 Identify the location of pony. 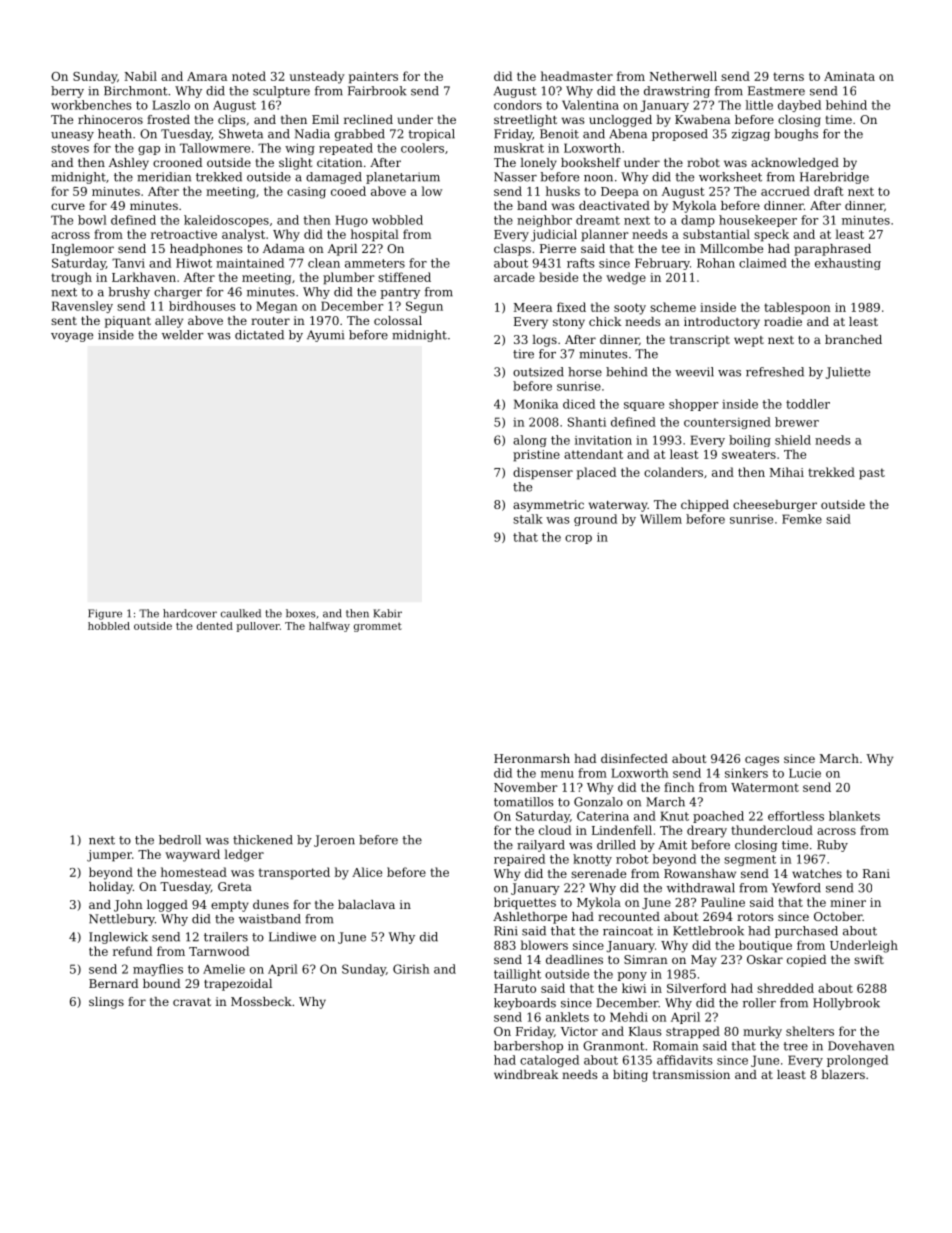
(632, 976).
